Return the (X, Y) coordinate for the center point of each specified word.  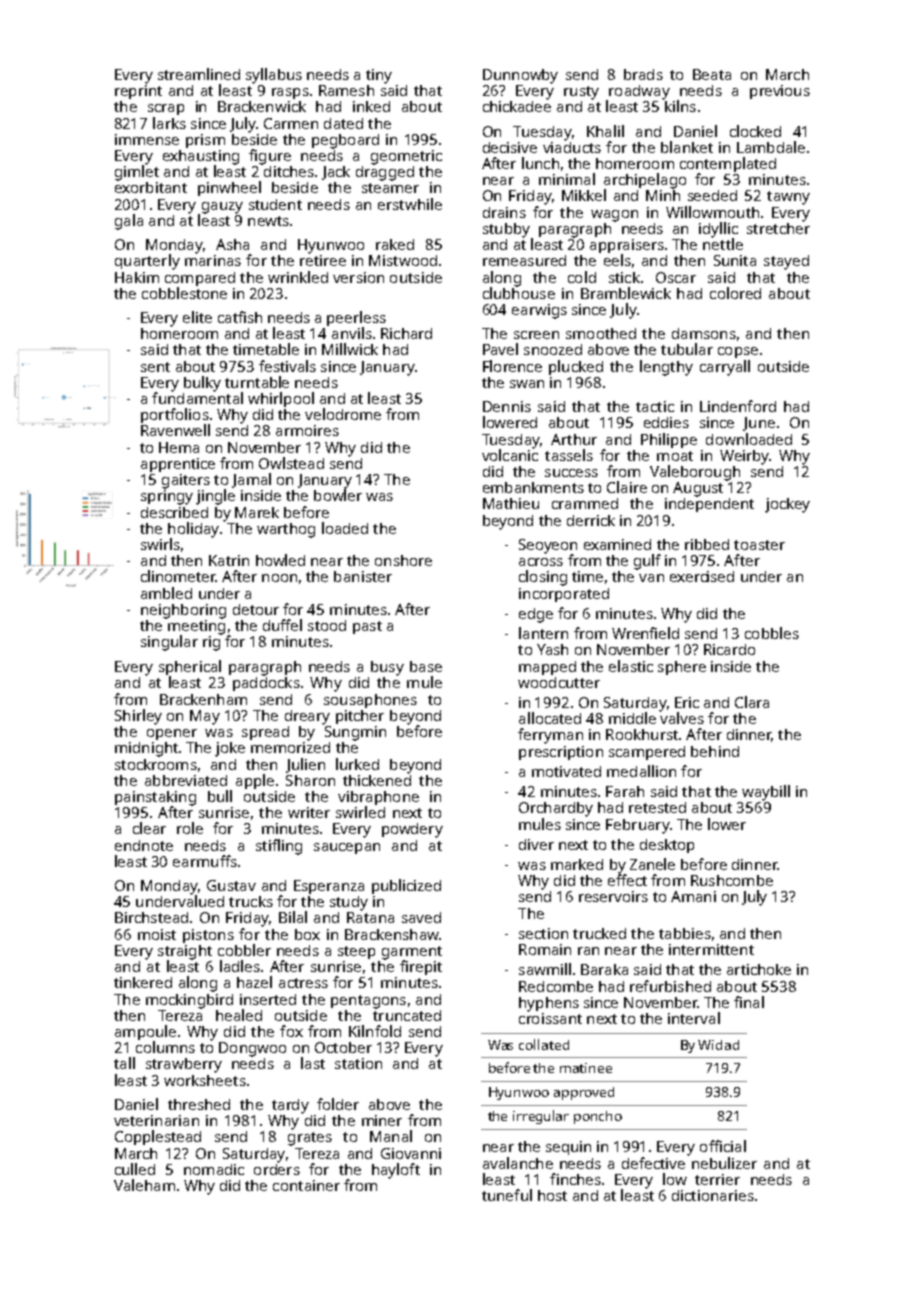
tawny (788, 198)
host (552, 1195)
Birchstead (151, 917)
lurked (357, 764)
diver (536, 844)
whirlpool (281, 399)
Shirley (138, 717)
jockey (787, 505)
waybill (766, 793)
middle (632, 718)
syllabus (274, 76)
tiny (379, 76)
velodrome (343, 414)
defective (653, 1163)
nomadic (214, 1169)
